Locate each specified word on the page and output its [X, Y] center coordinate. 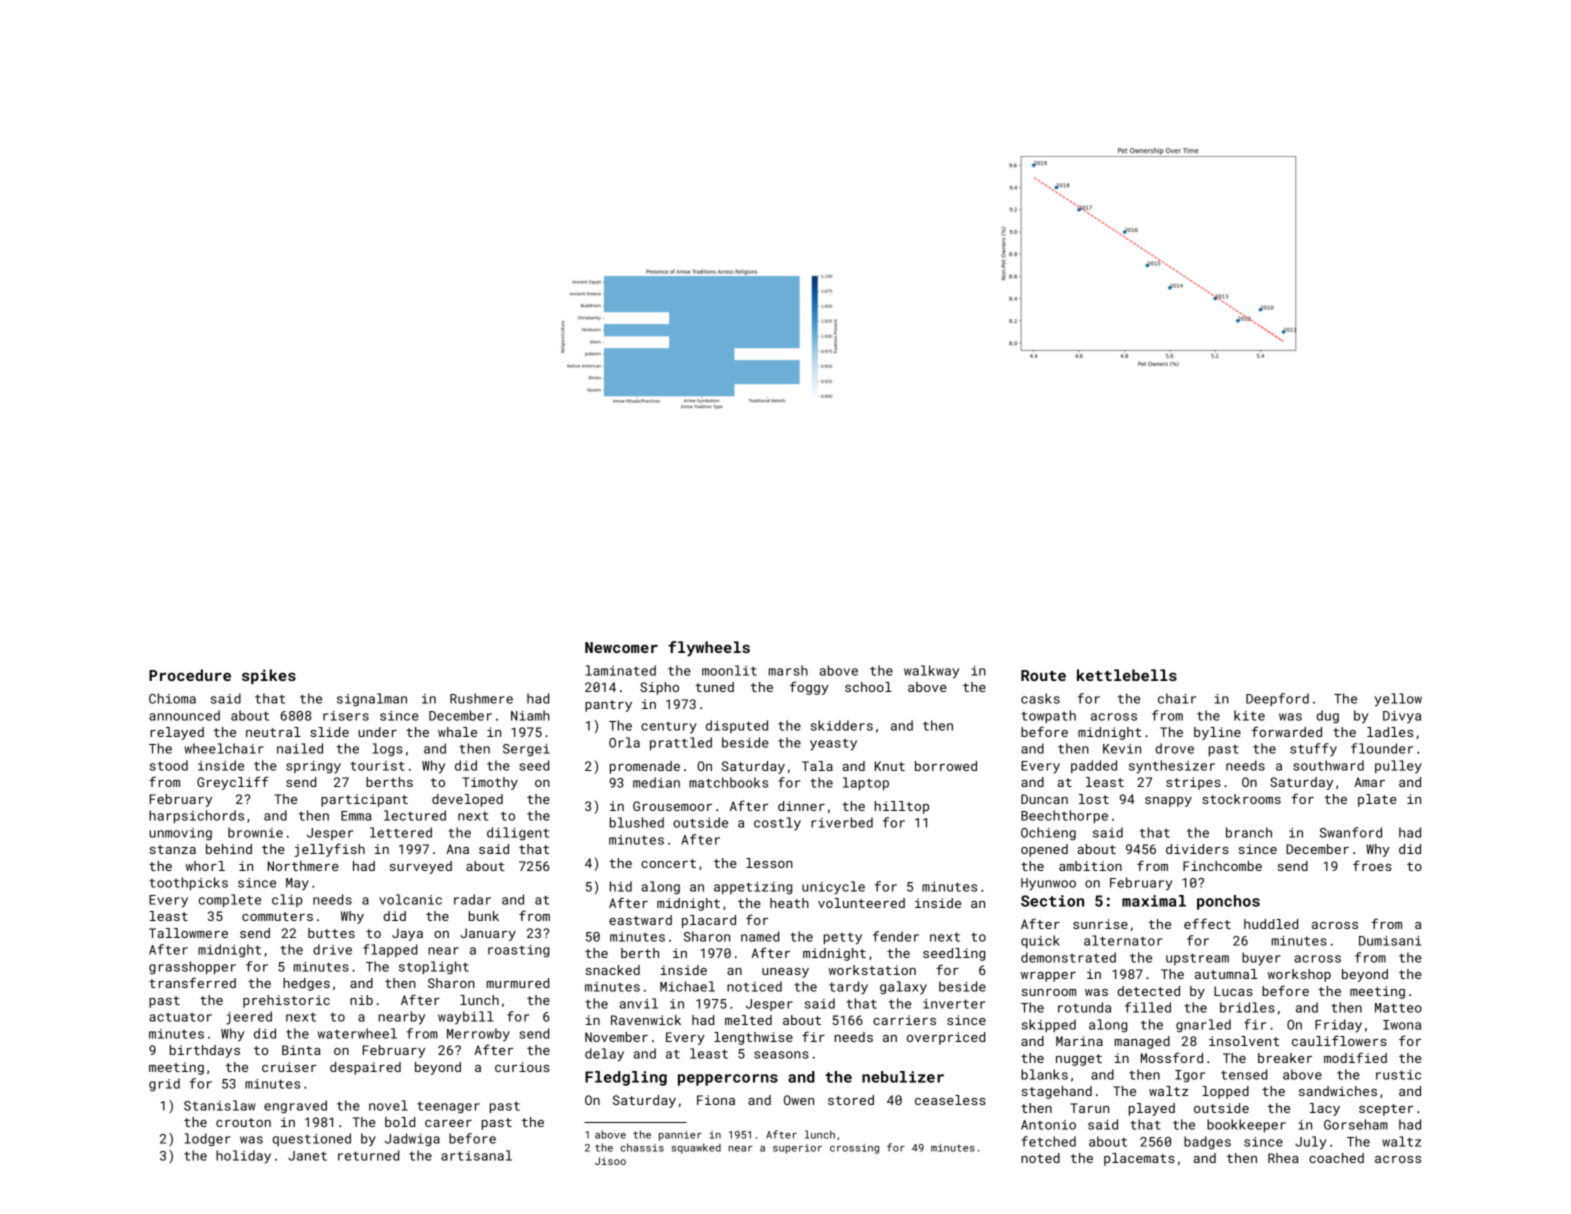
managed [1142, 1042]
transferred [192, 982]
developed [467, 800]
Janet [307, 1156]
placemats [1139, 1159]
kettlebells [1127, 675]
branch [1249, 832]
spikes [269, 676]
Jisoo [610, 1161]
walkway [931, 672]
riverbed [842, 822]
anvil [638, 1003]
